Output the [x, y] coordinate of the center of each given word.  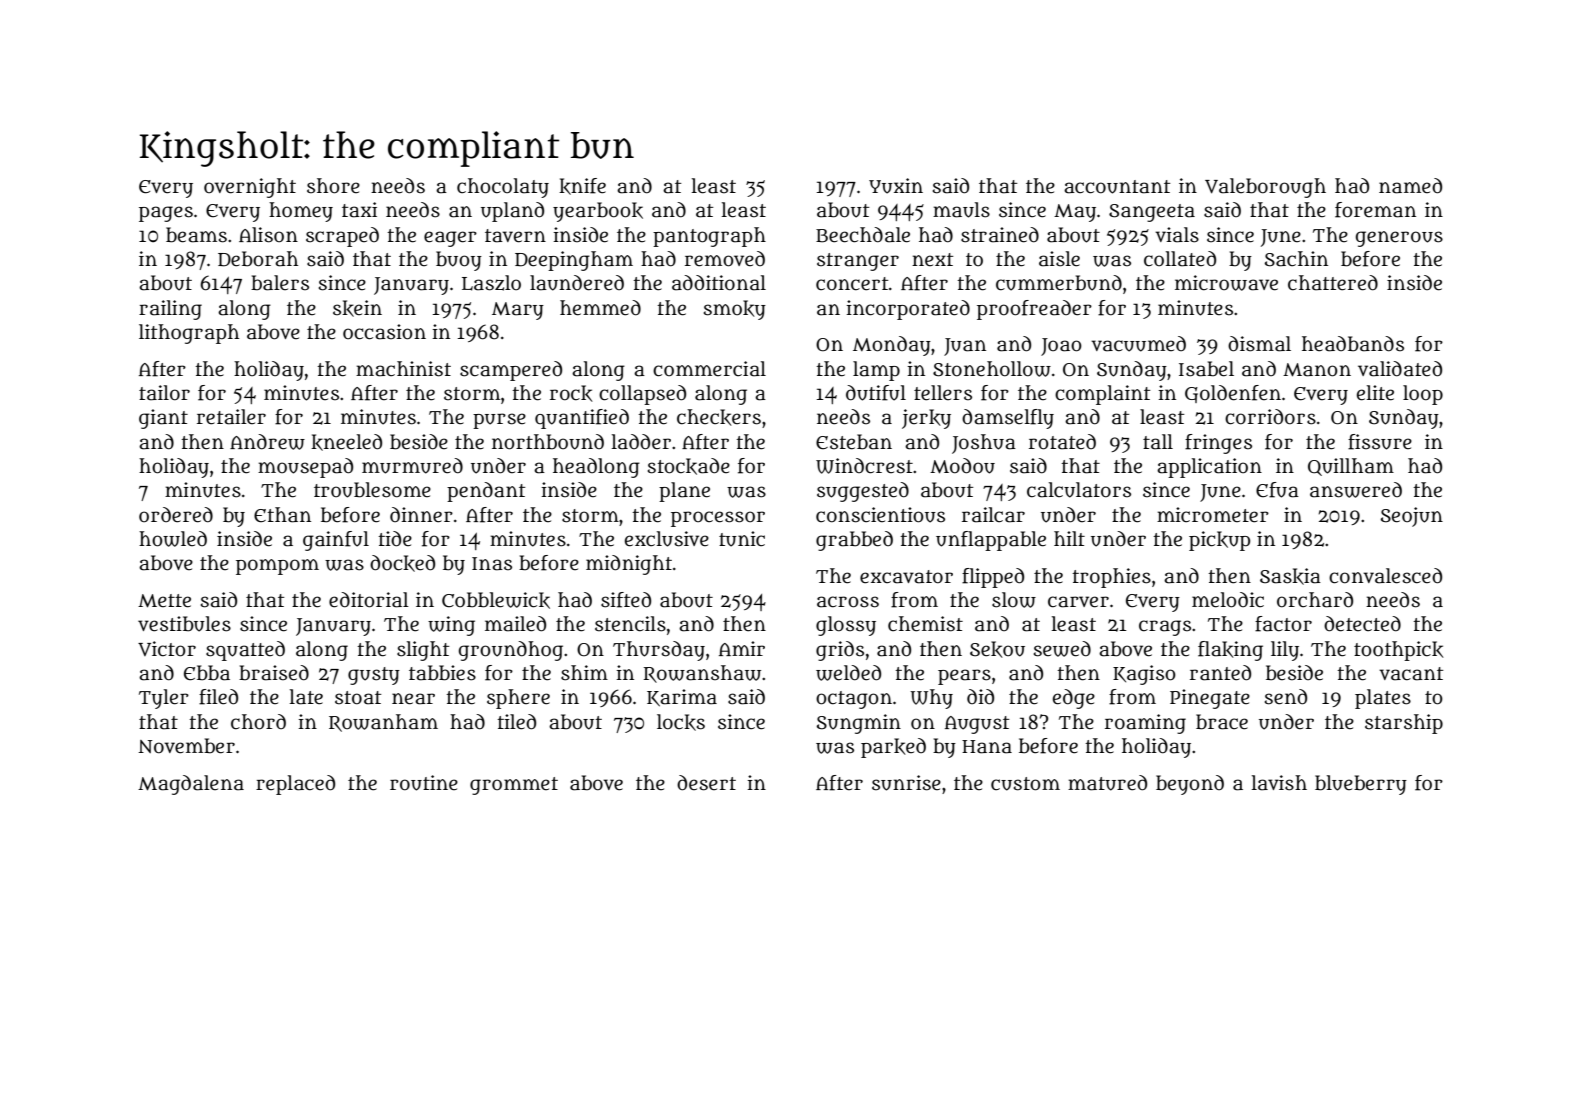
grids [840, 651]
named [1410, 186]
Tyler [164, 699]
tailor [164, 393]
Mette [164, 601]
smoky [735, 310]
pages [166, 214]
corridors [1270, 417]
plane [684, 492]
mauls [961, 210]
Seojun [1412, 517]
